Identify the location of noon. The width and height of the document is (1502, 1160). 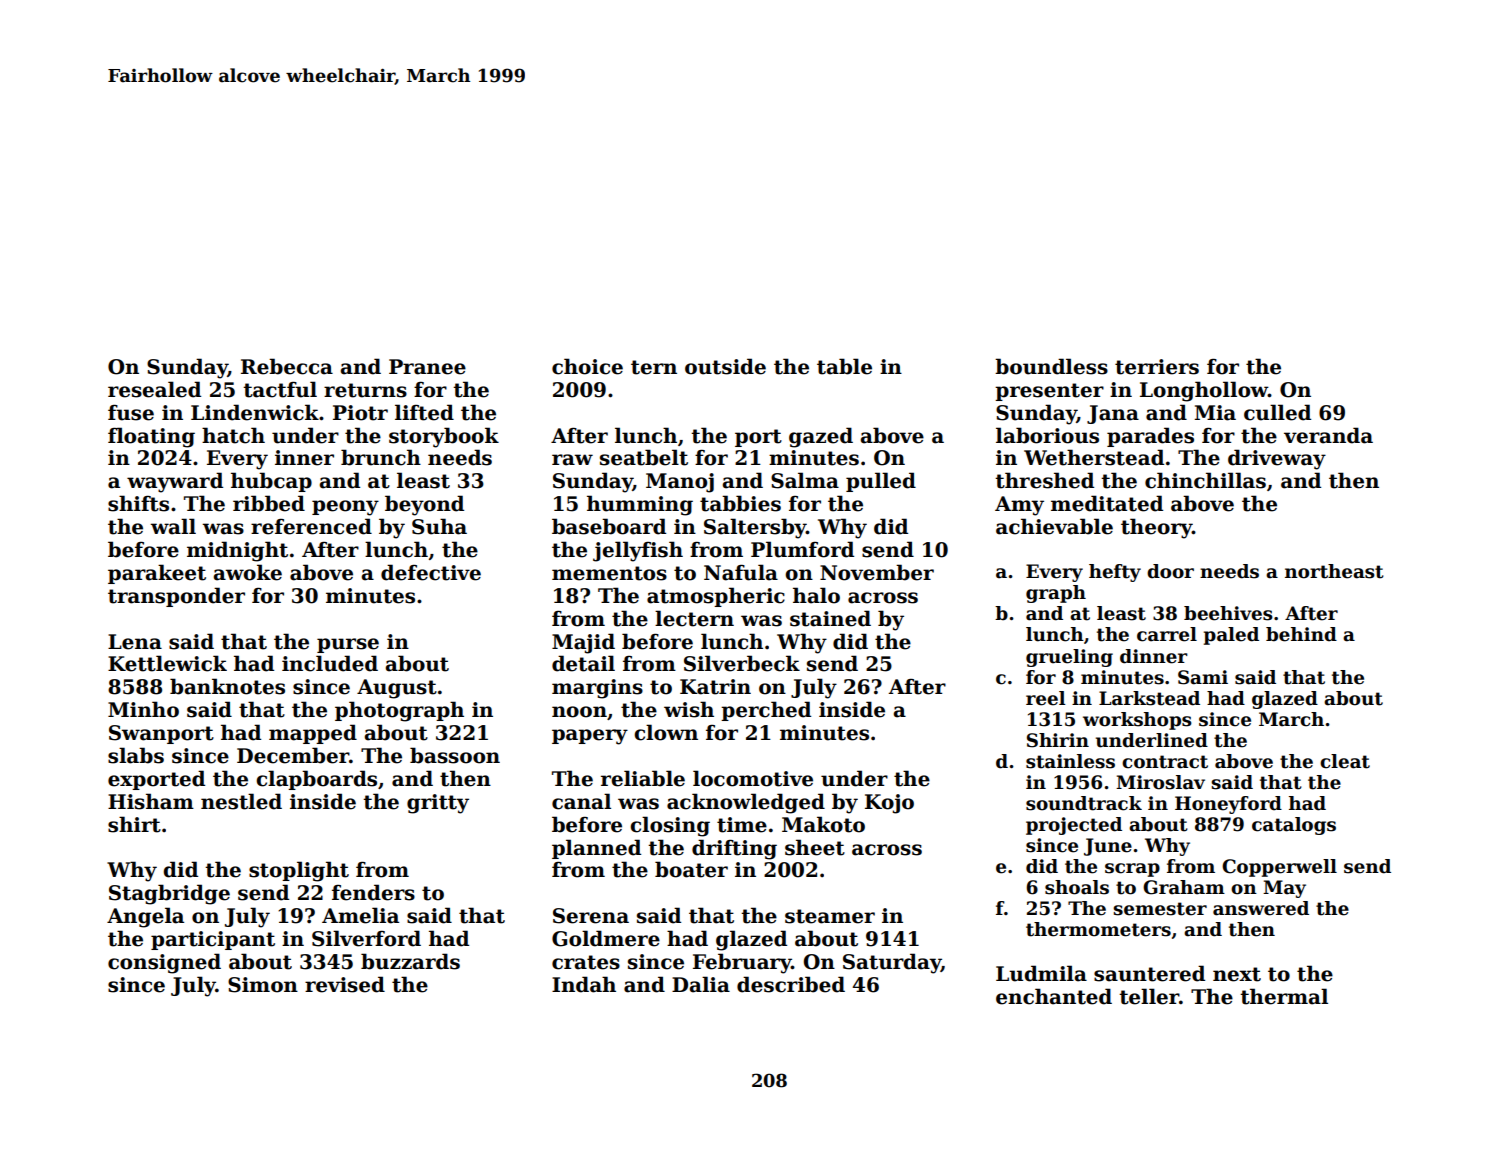
(579, 712).
